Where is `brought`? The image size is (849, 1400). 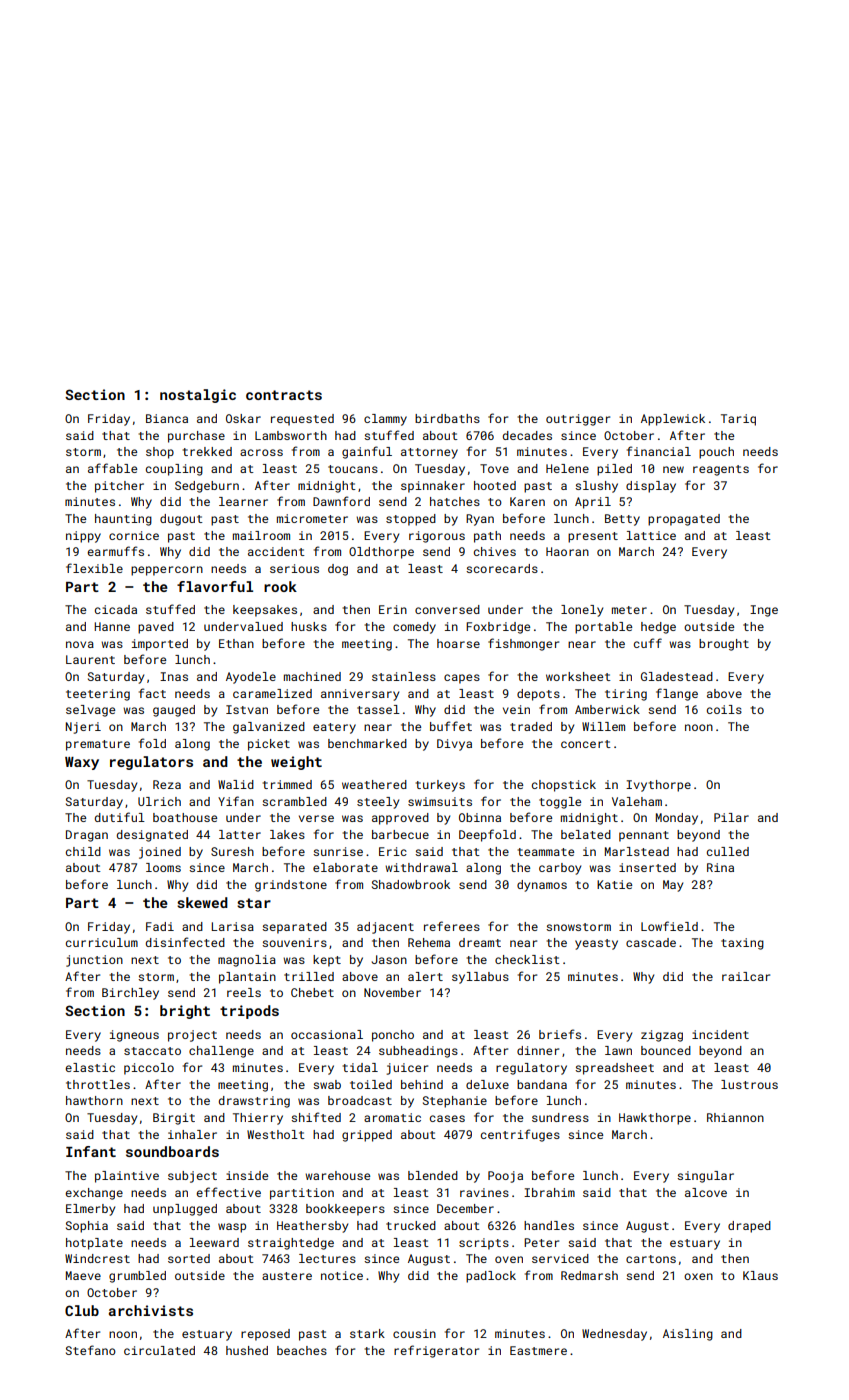 brought is located at coordinates (724, 645).
